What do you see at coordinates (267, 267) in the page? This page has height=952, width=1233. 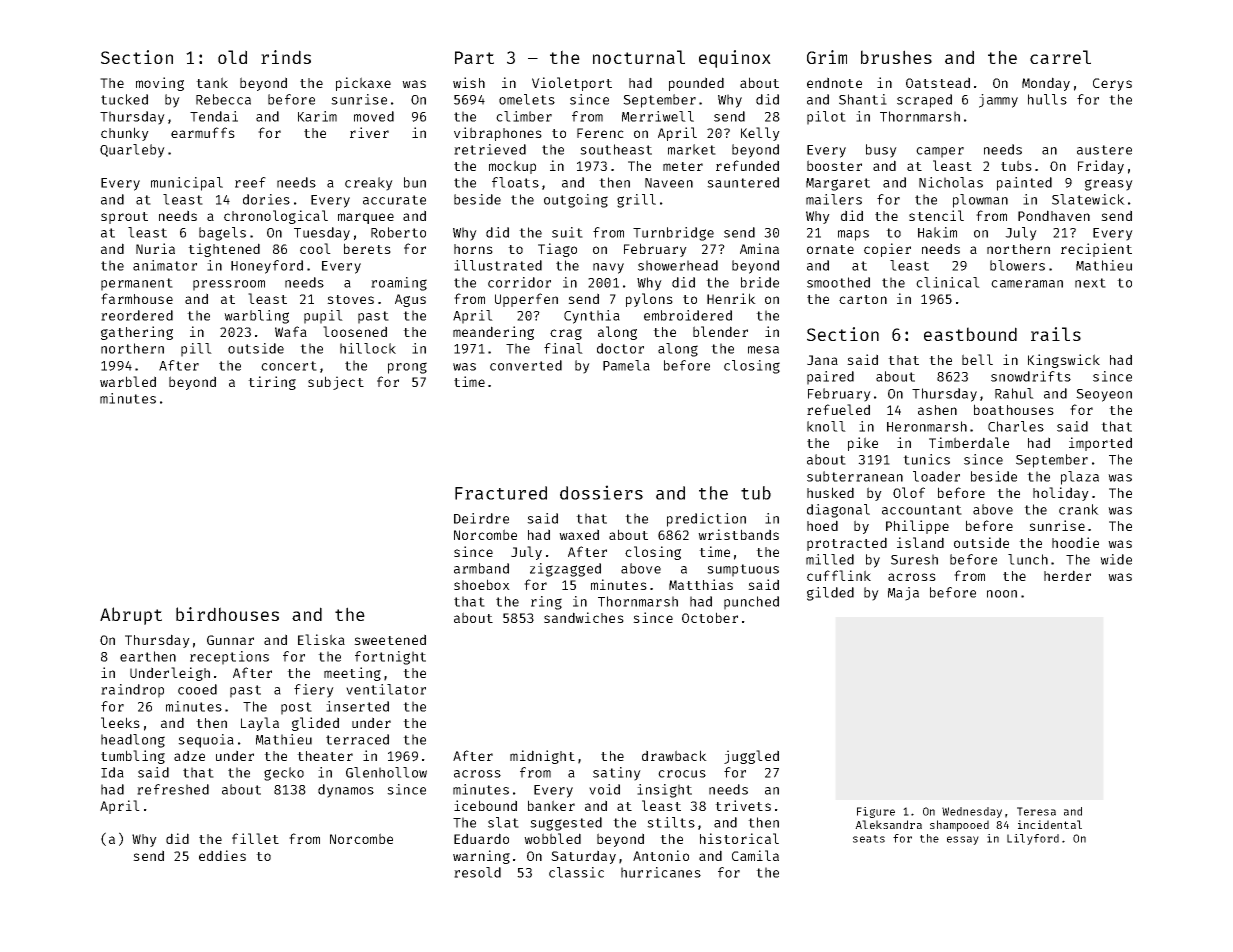 I see `Honeyford` at bounding box center [267, 267].
